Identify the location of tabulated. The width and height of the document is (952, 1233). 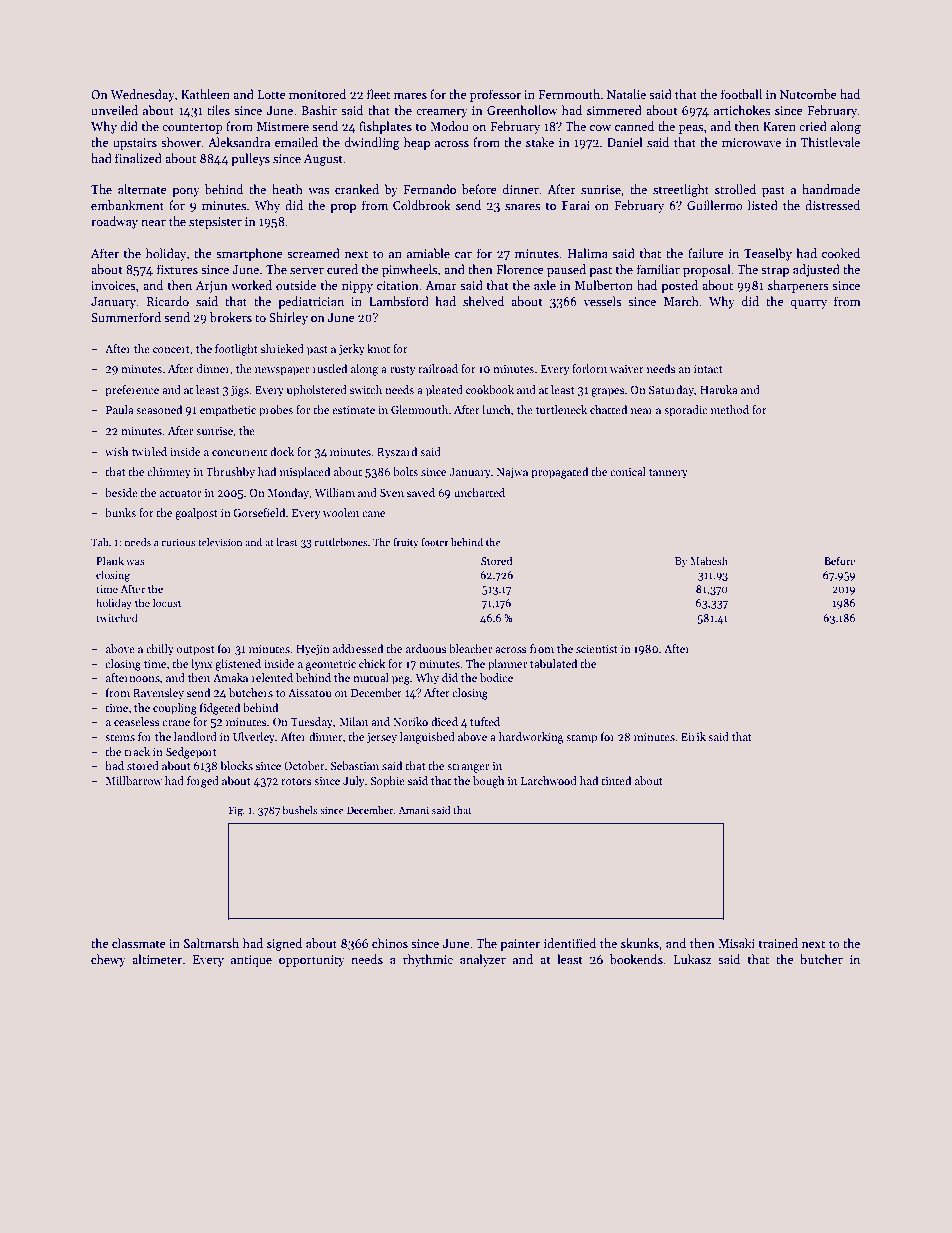
(553, 663).
